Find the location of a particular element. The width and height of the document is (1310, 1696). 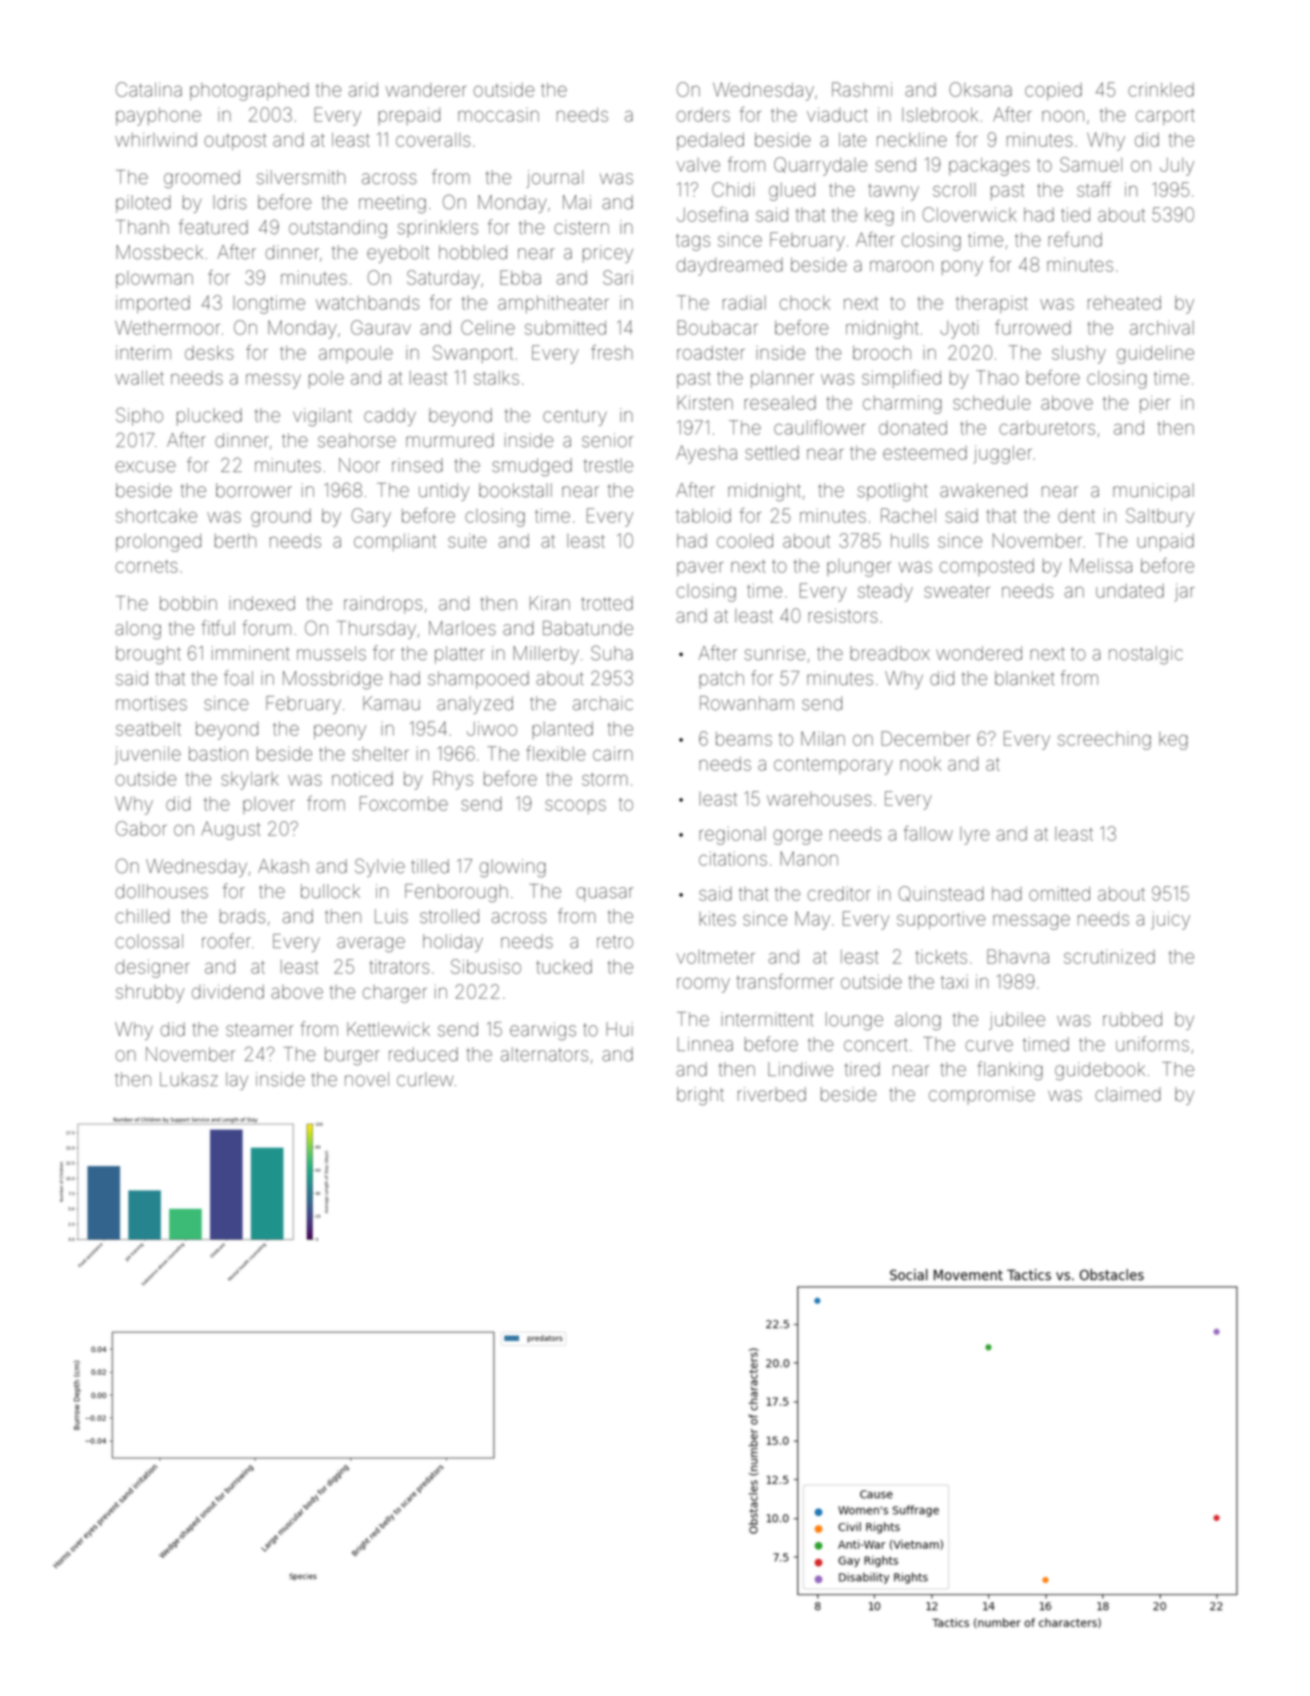

copied is located at coordinates (1053, 91).
